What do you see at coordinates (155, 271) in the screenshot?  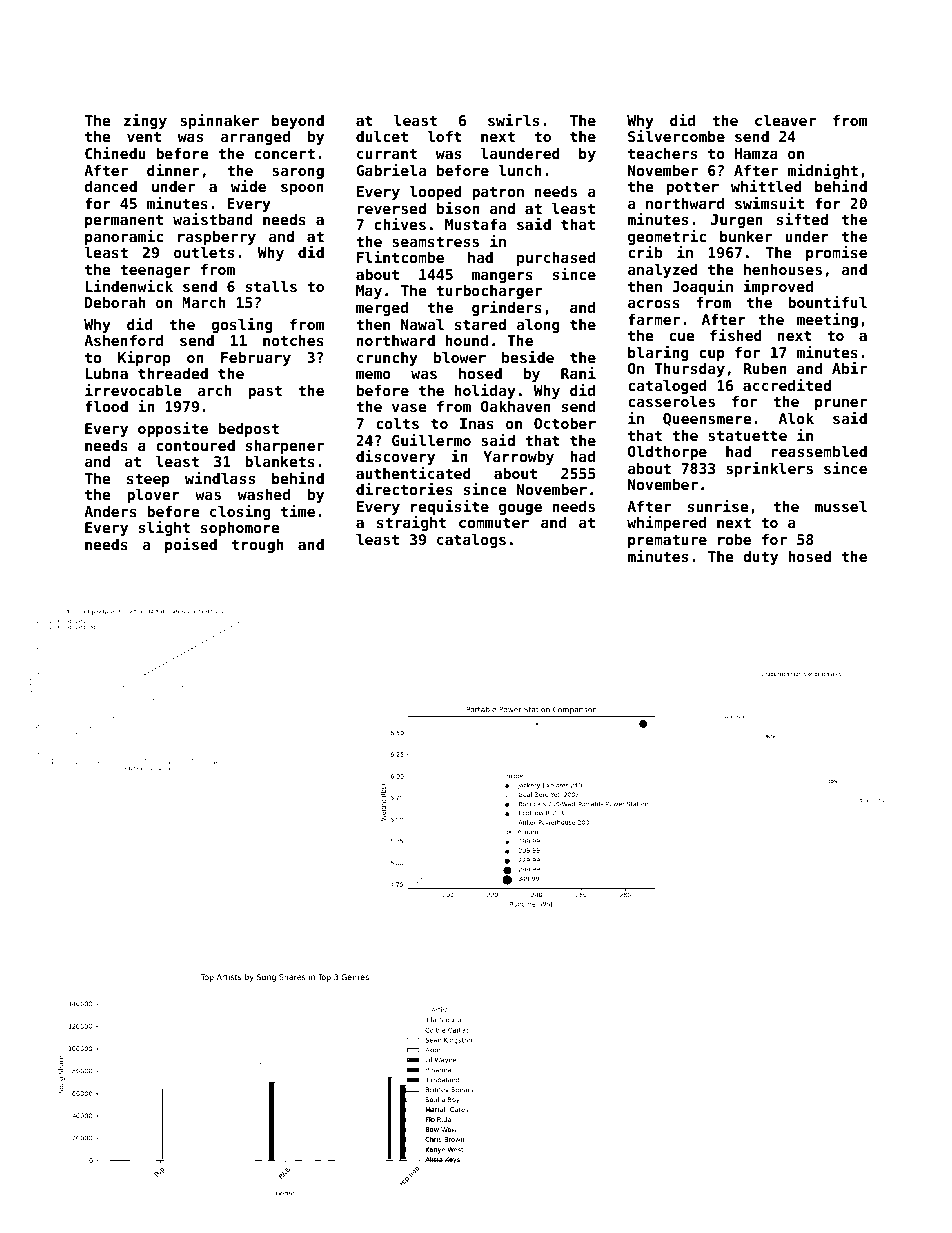 I see `teenager` at bounding box center [155, 271].
